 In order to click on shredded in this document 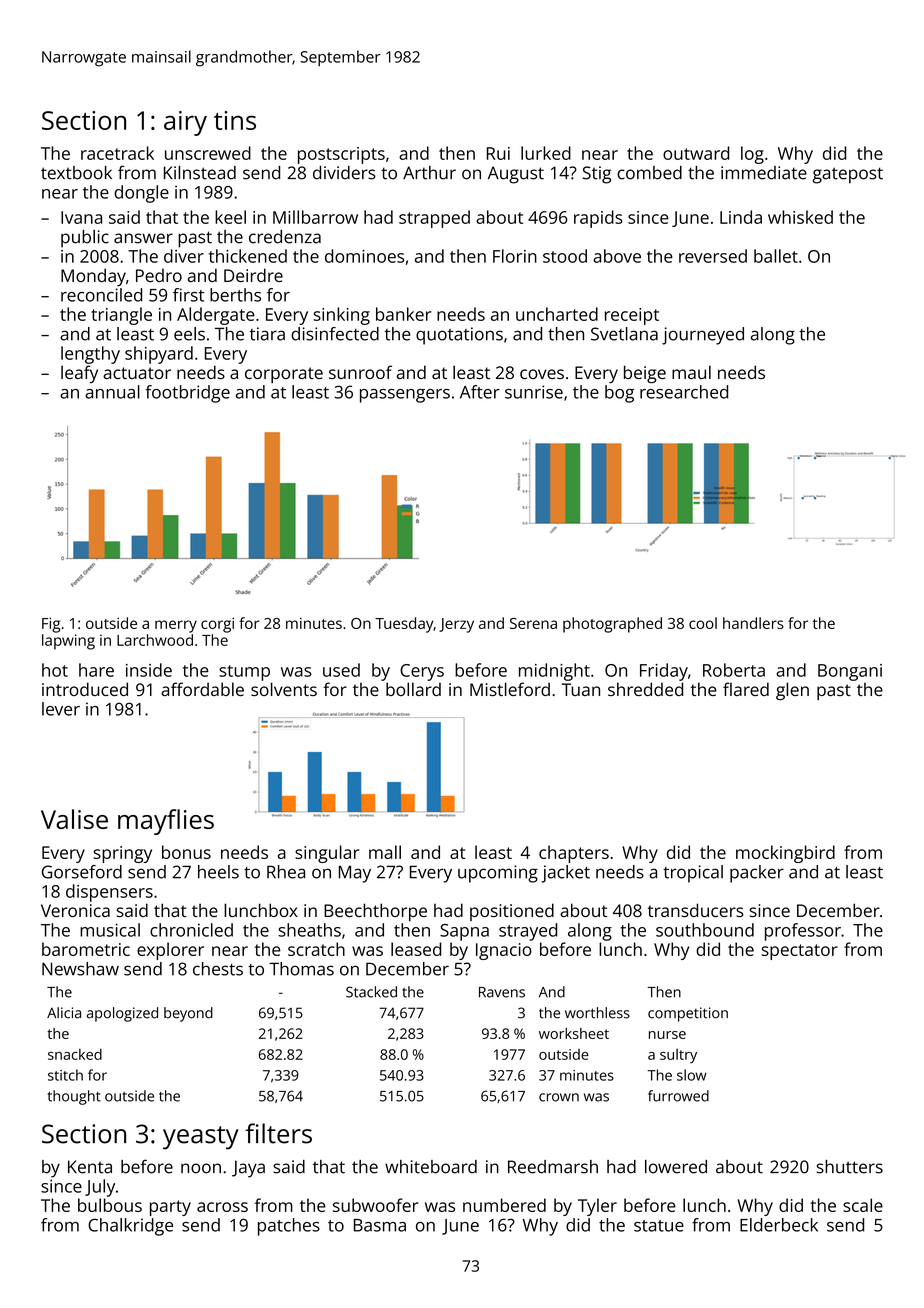, I will do `click(645, 689)`.
